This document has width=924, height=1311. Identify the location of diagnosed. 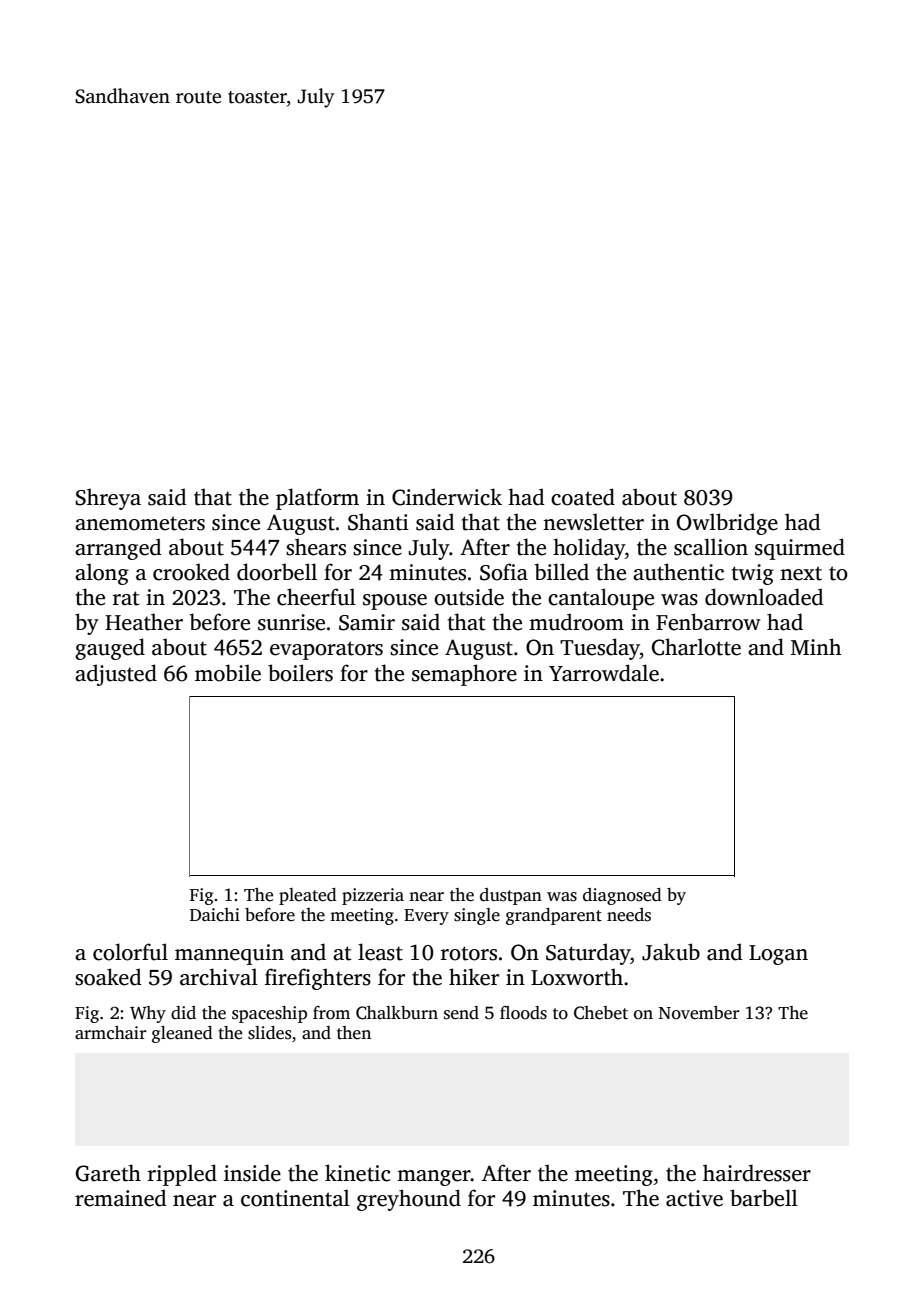
(622, 896).
